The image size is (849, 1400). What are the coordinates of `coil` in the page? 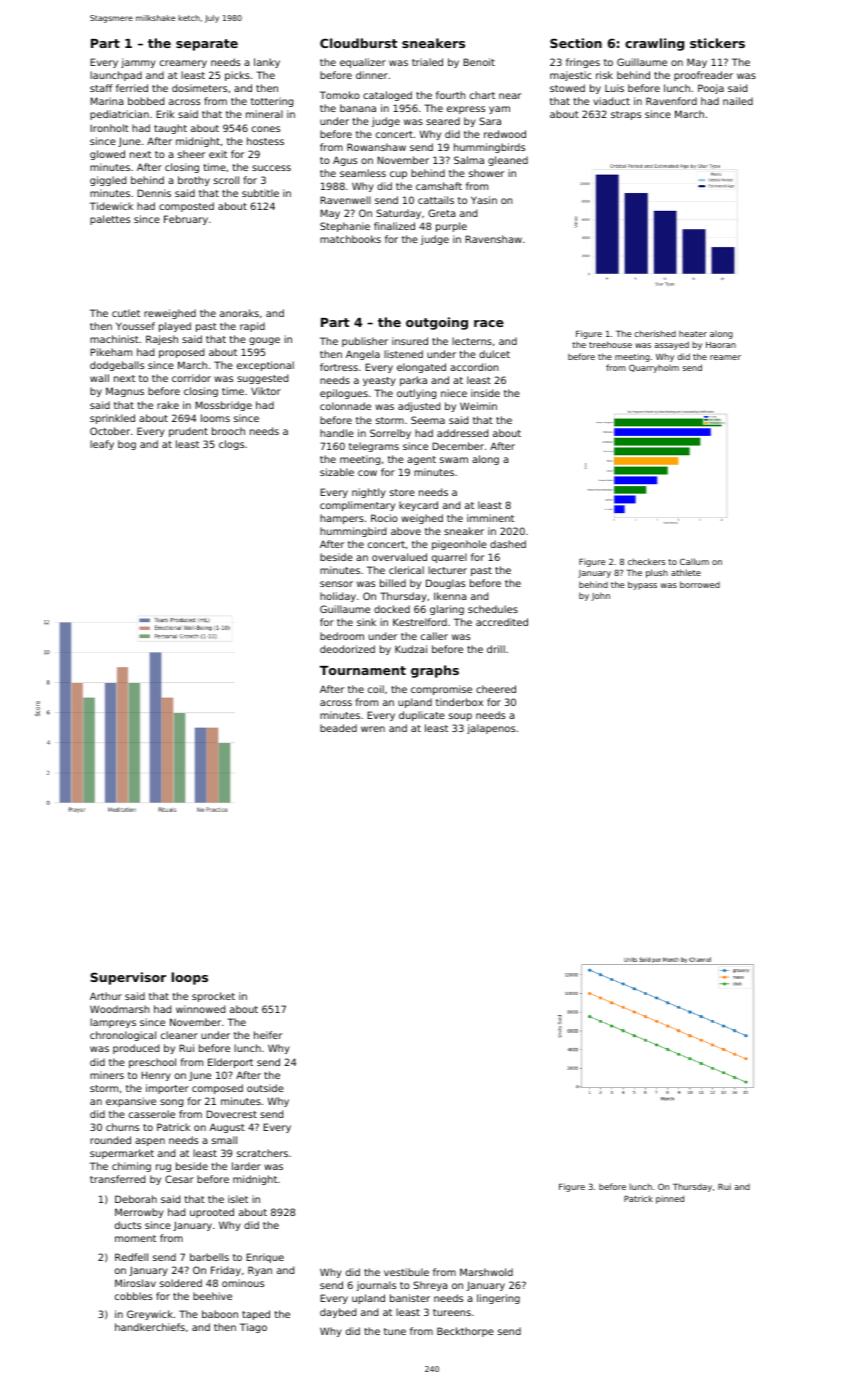 It's located at (376, 689).
